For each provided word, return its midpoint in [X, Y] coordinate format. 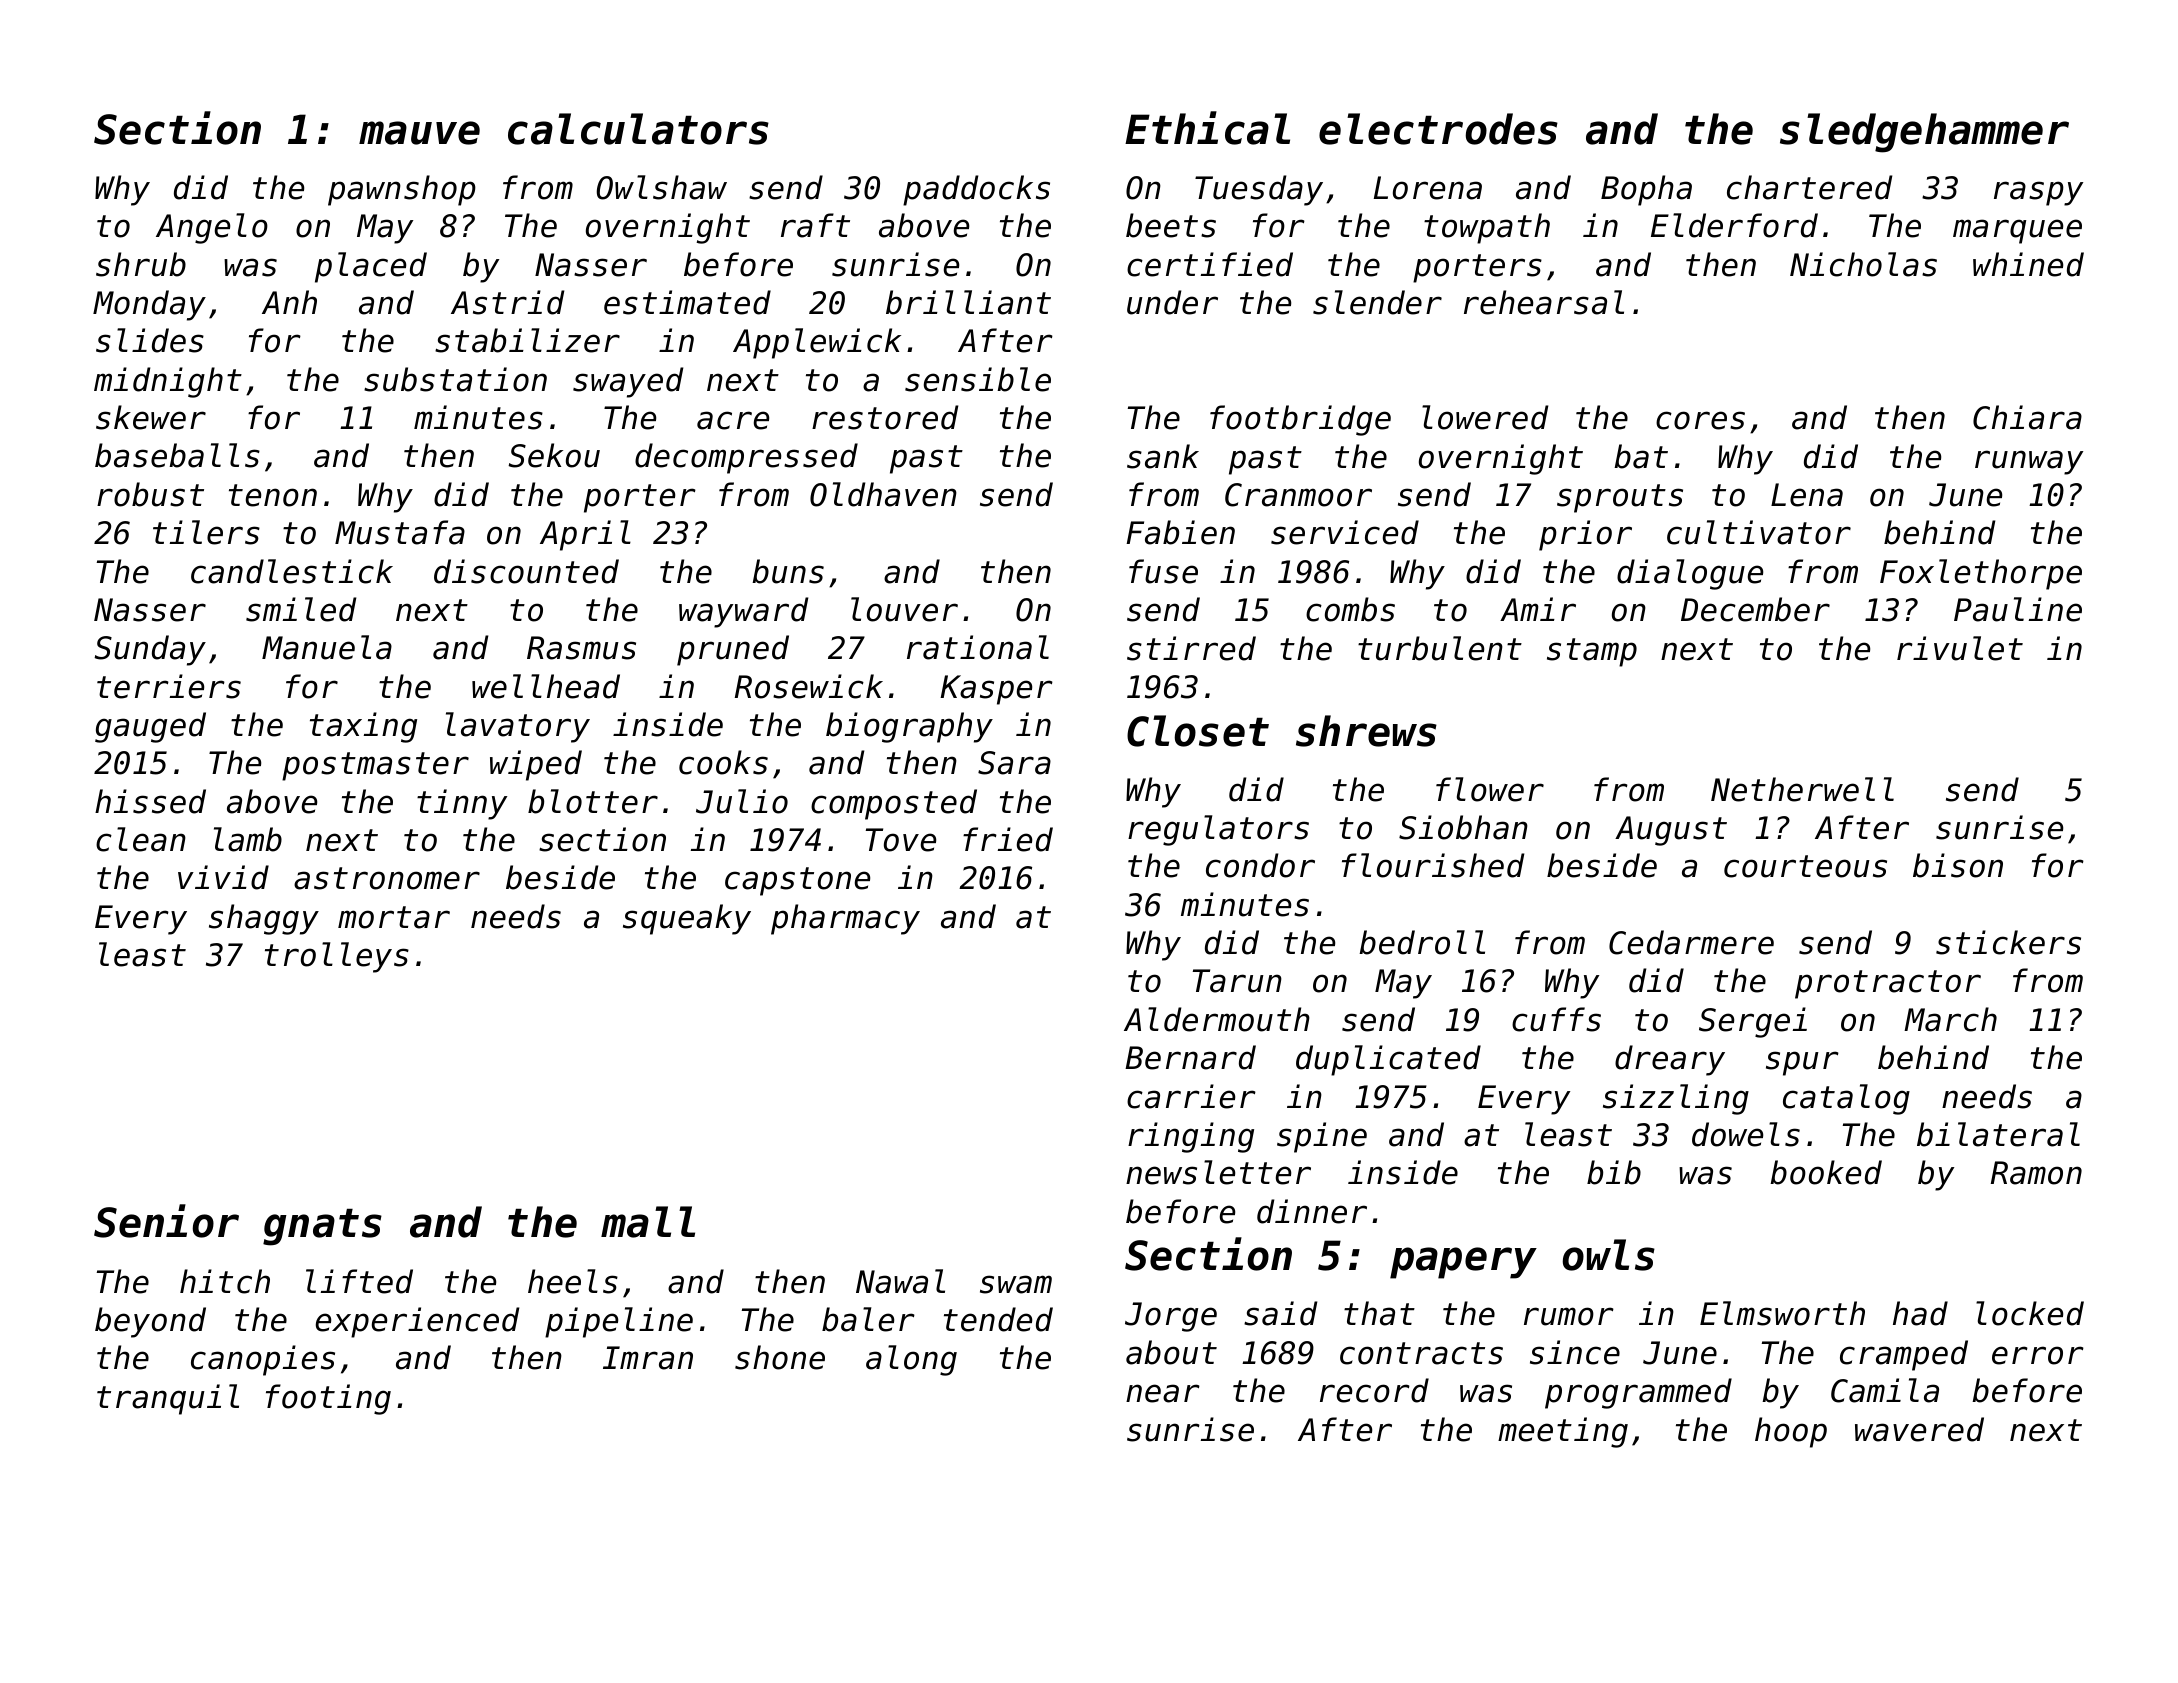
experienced [417, 1322]
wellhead [546, 686]
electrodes [1438, 129]
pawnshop [402, 190]
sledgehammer [1924, 133]
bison [1958, 865]
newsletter [1218, 1172]
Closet [1198, 731]
